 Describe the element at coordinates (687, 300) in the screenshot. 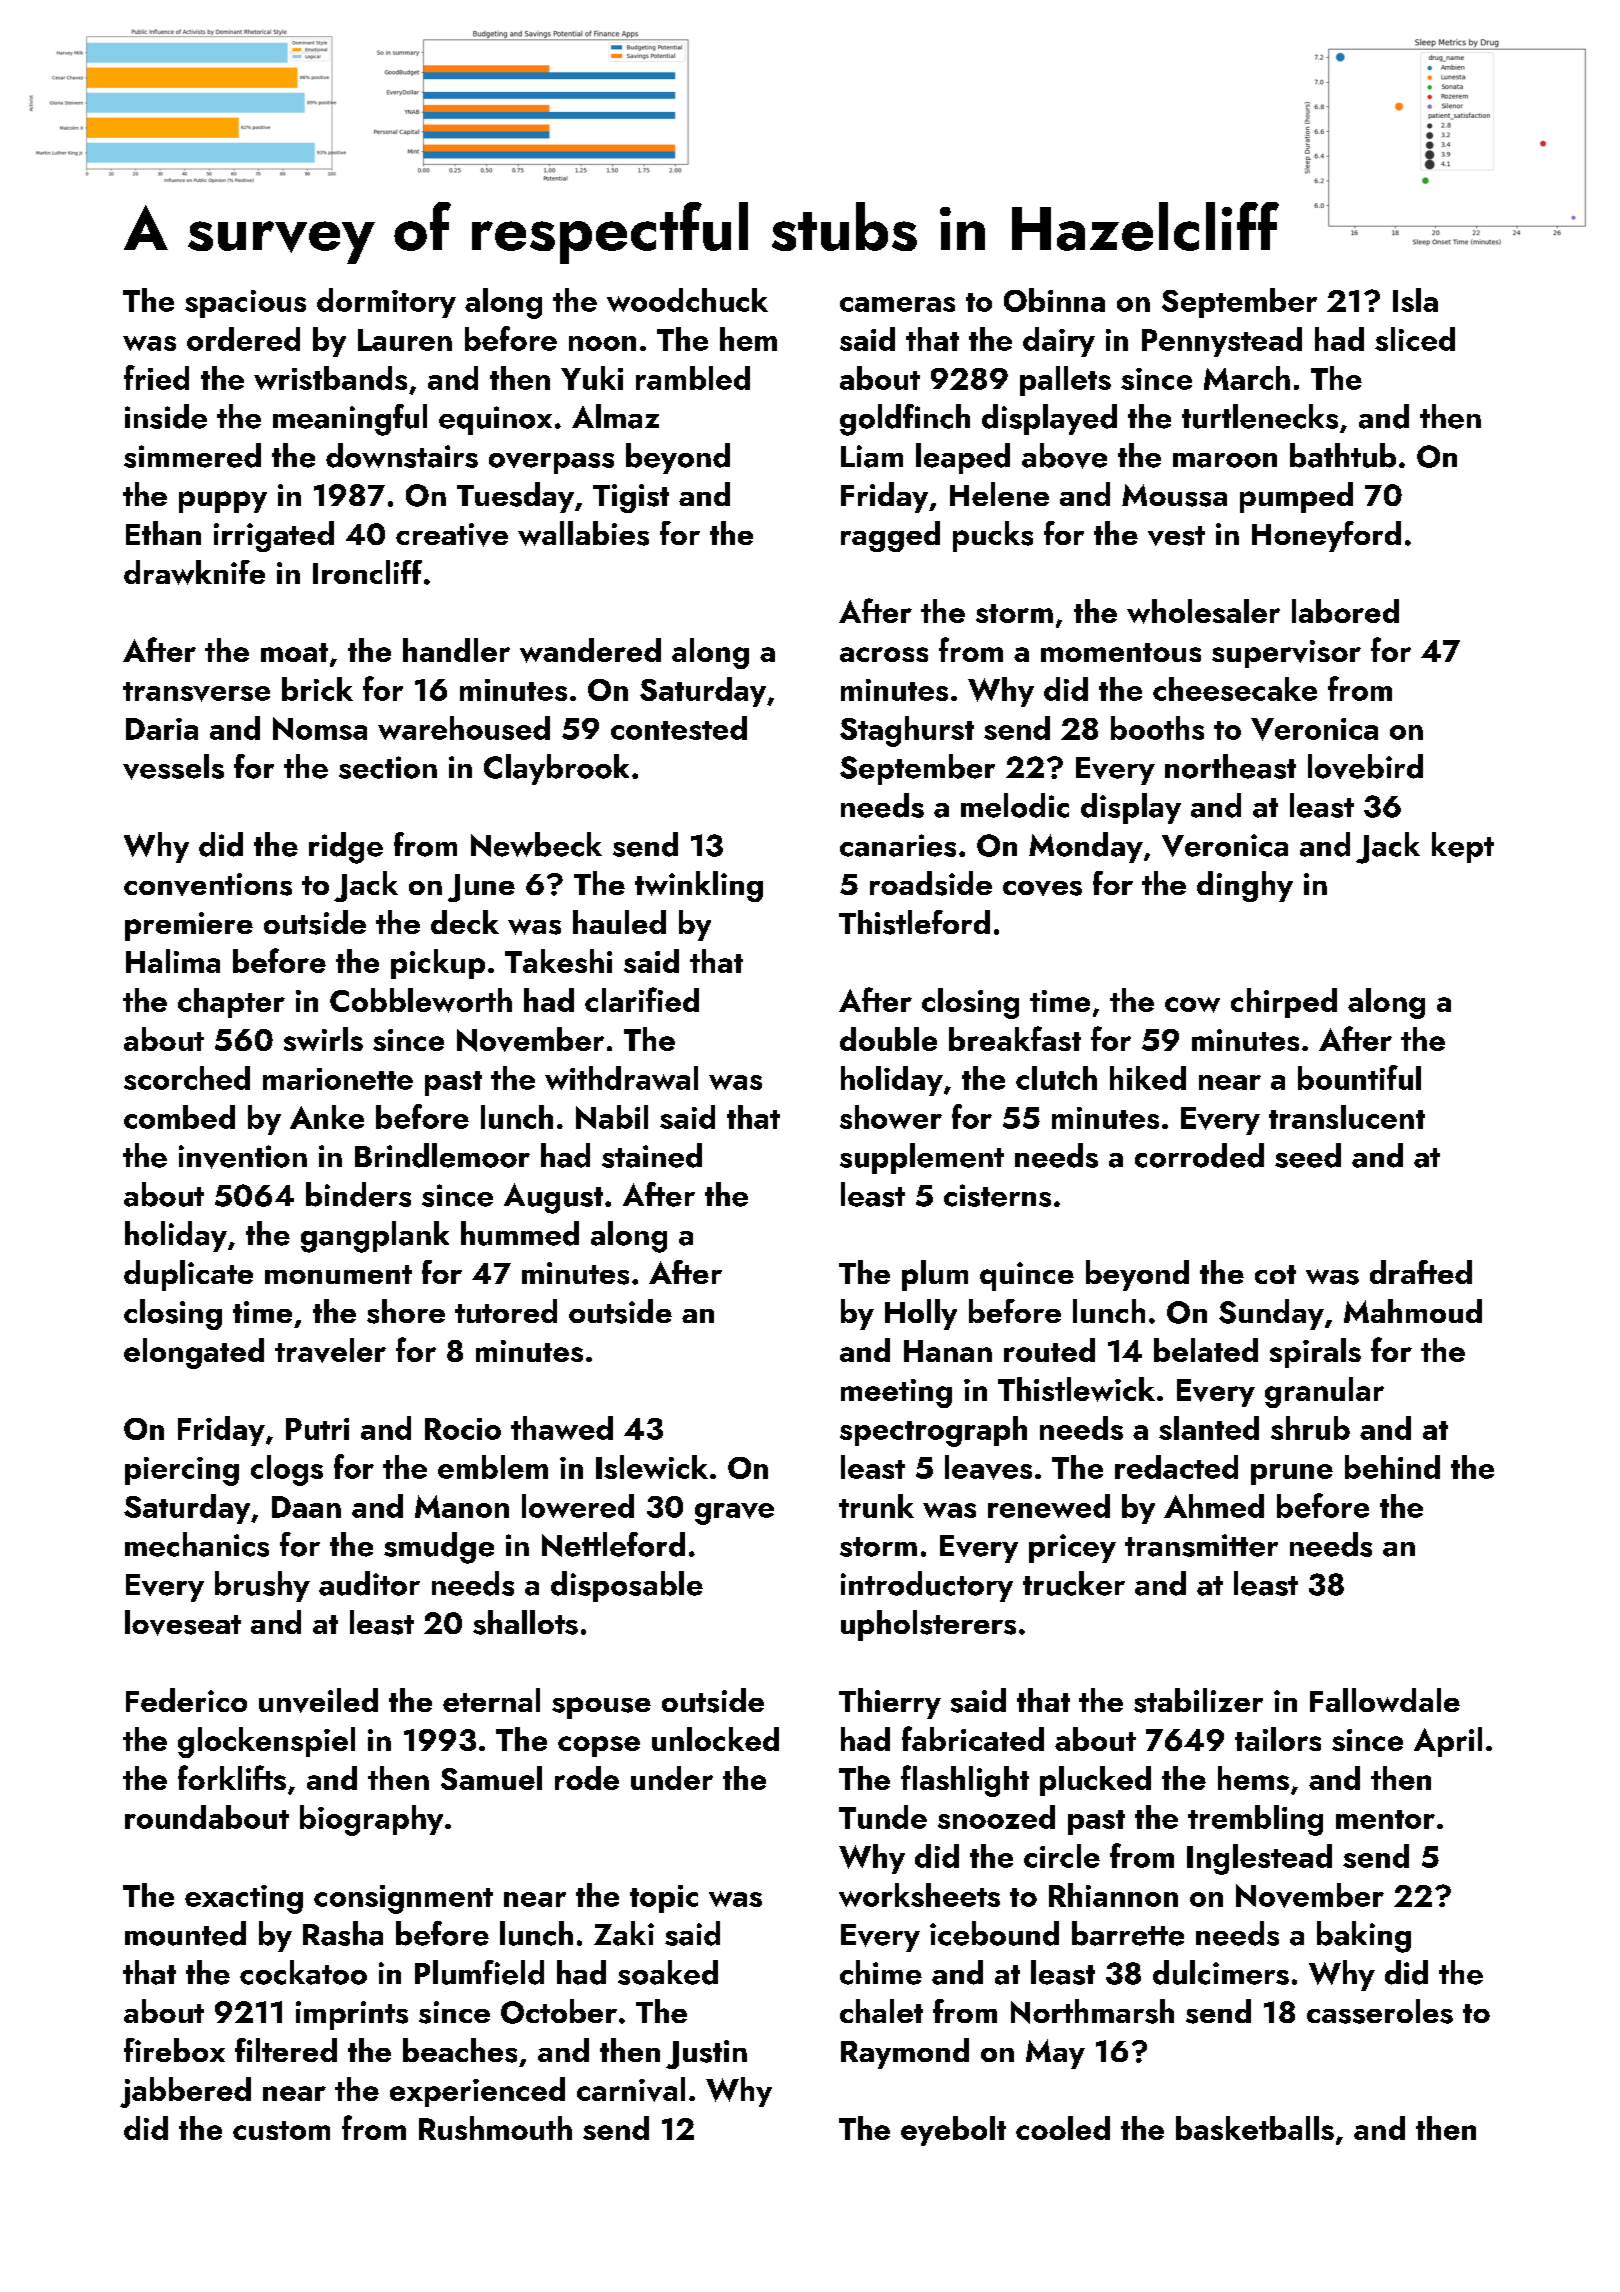

I see `woodchuck` at that location.
